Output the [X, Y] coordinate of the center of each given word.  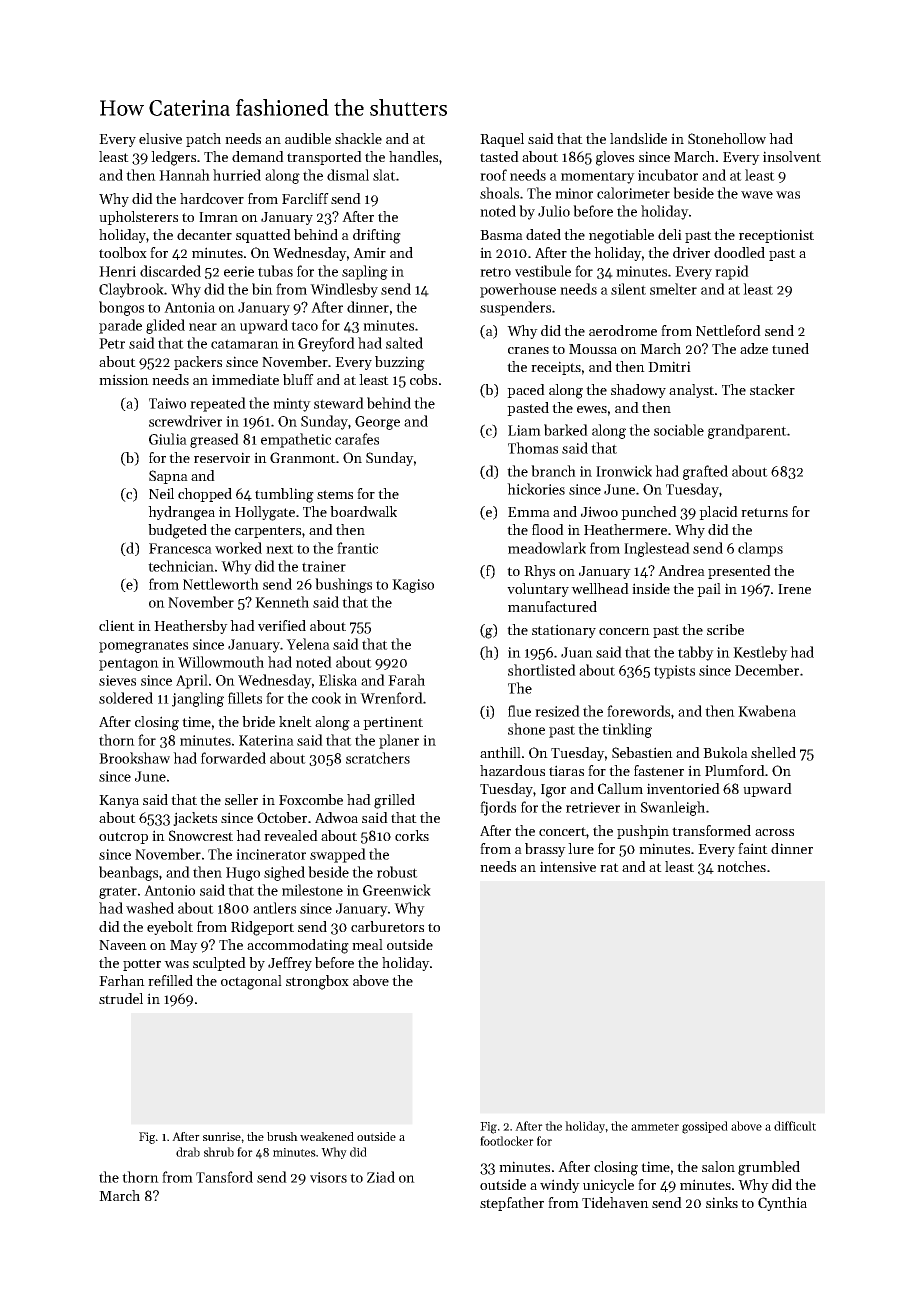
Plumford [735, 770]
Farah [406, 680]
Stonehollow [727, 138]
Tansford [224, 1177]
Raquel [502, 140]
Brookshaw [134, 758]
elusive [160, 138]
